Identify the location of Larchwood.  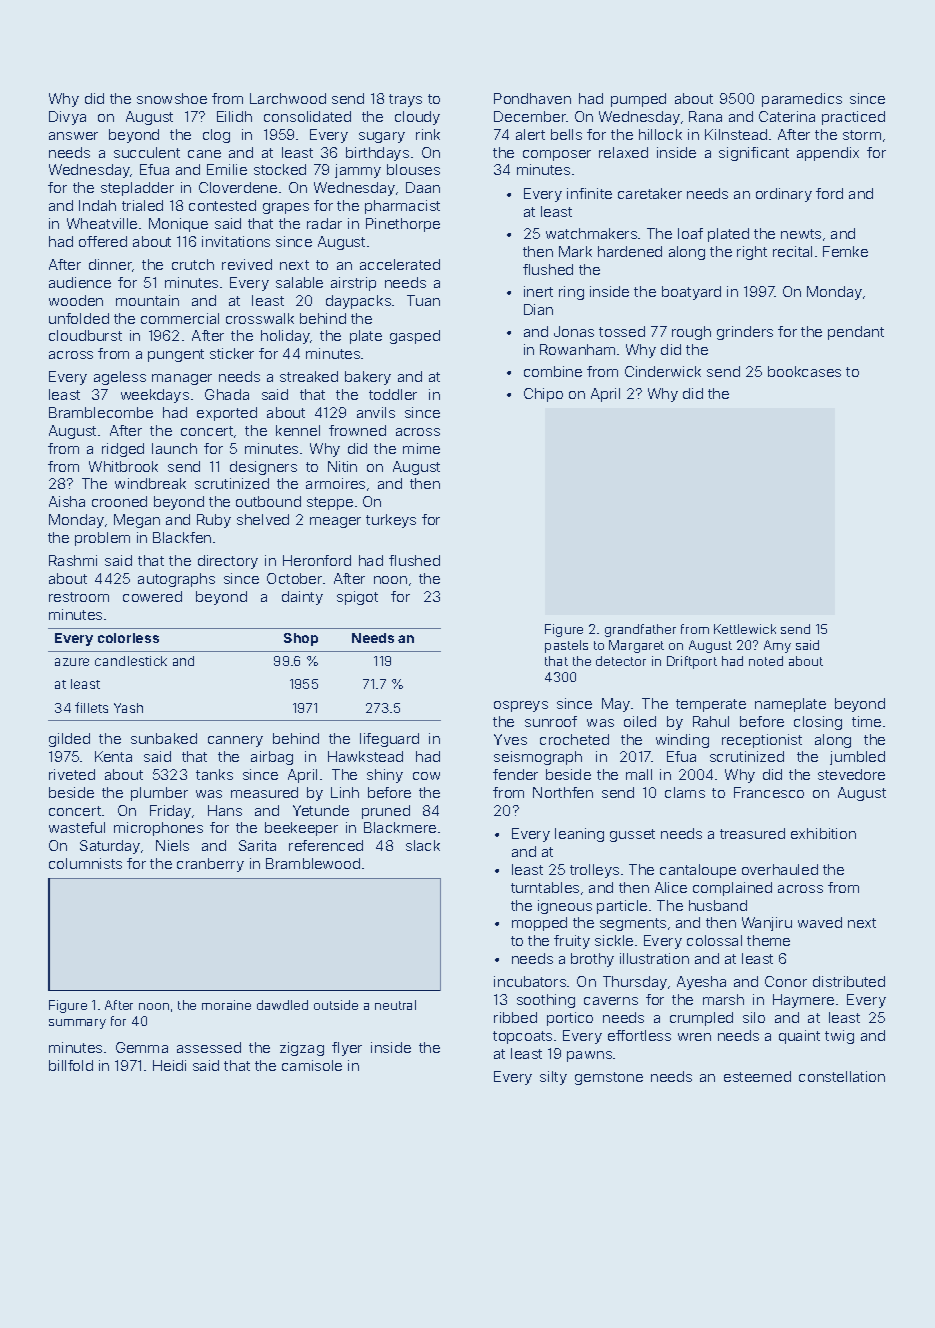
(288, 98).
